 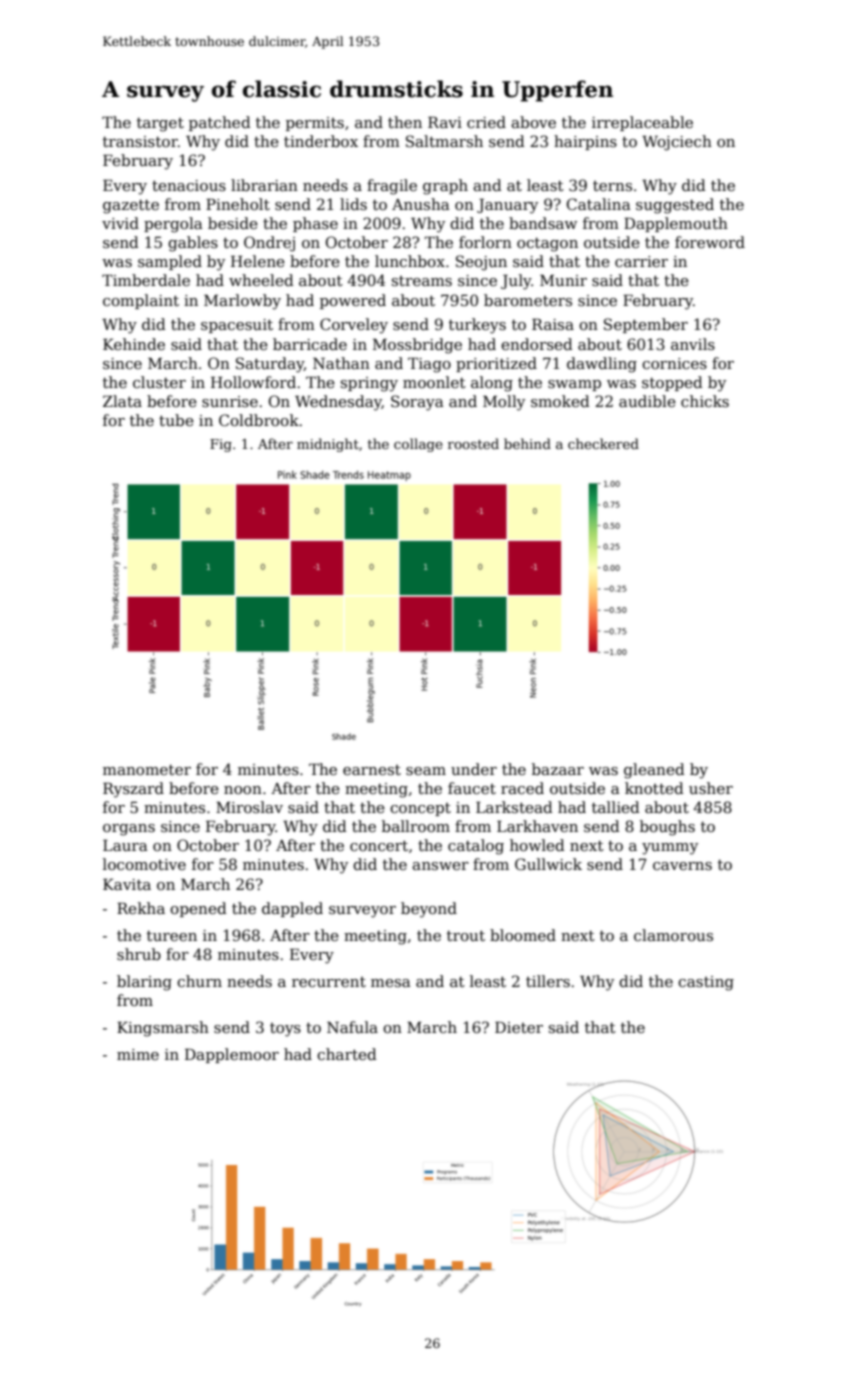 I want to click on manometer, so click(x=147, y=769).
